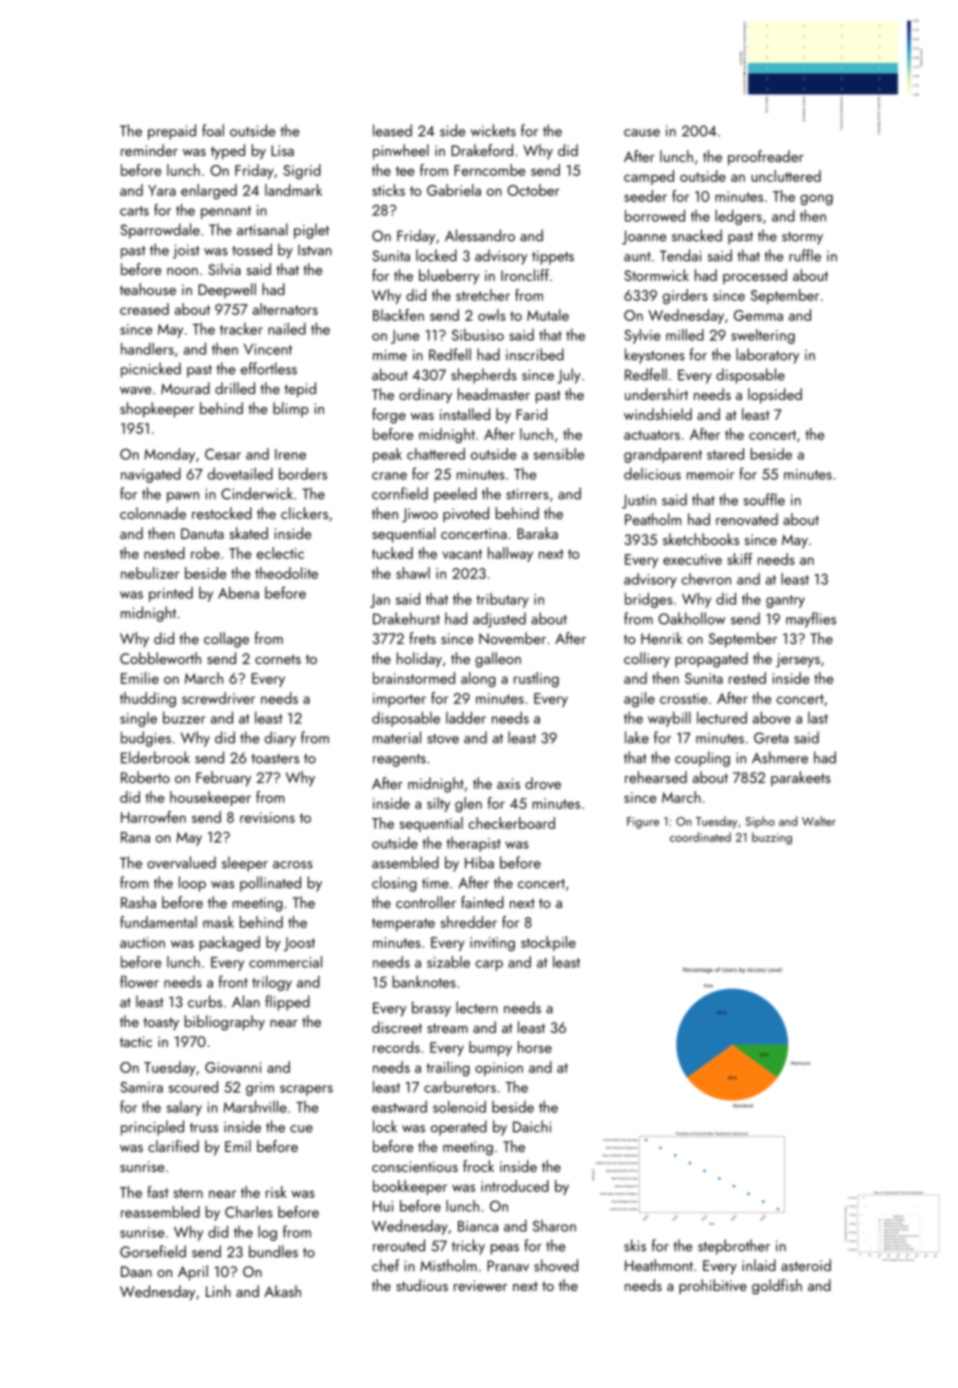 The image size is (958, 1388). I want to click on laboratory, so click(767, 356).
